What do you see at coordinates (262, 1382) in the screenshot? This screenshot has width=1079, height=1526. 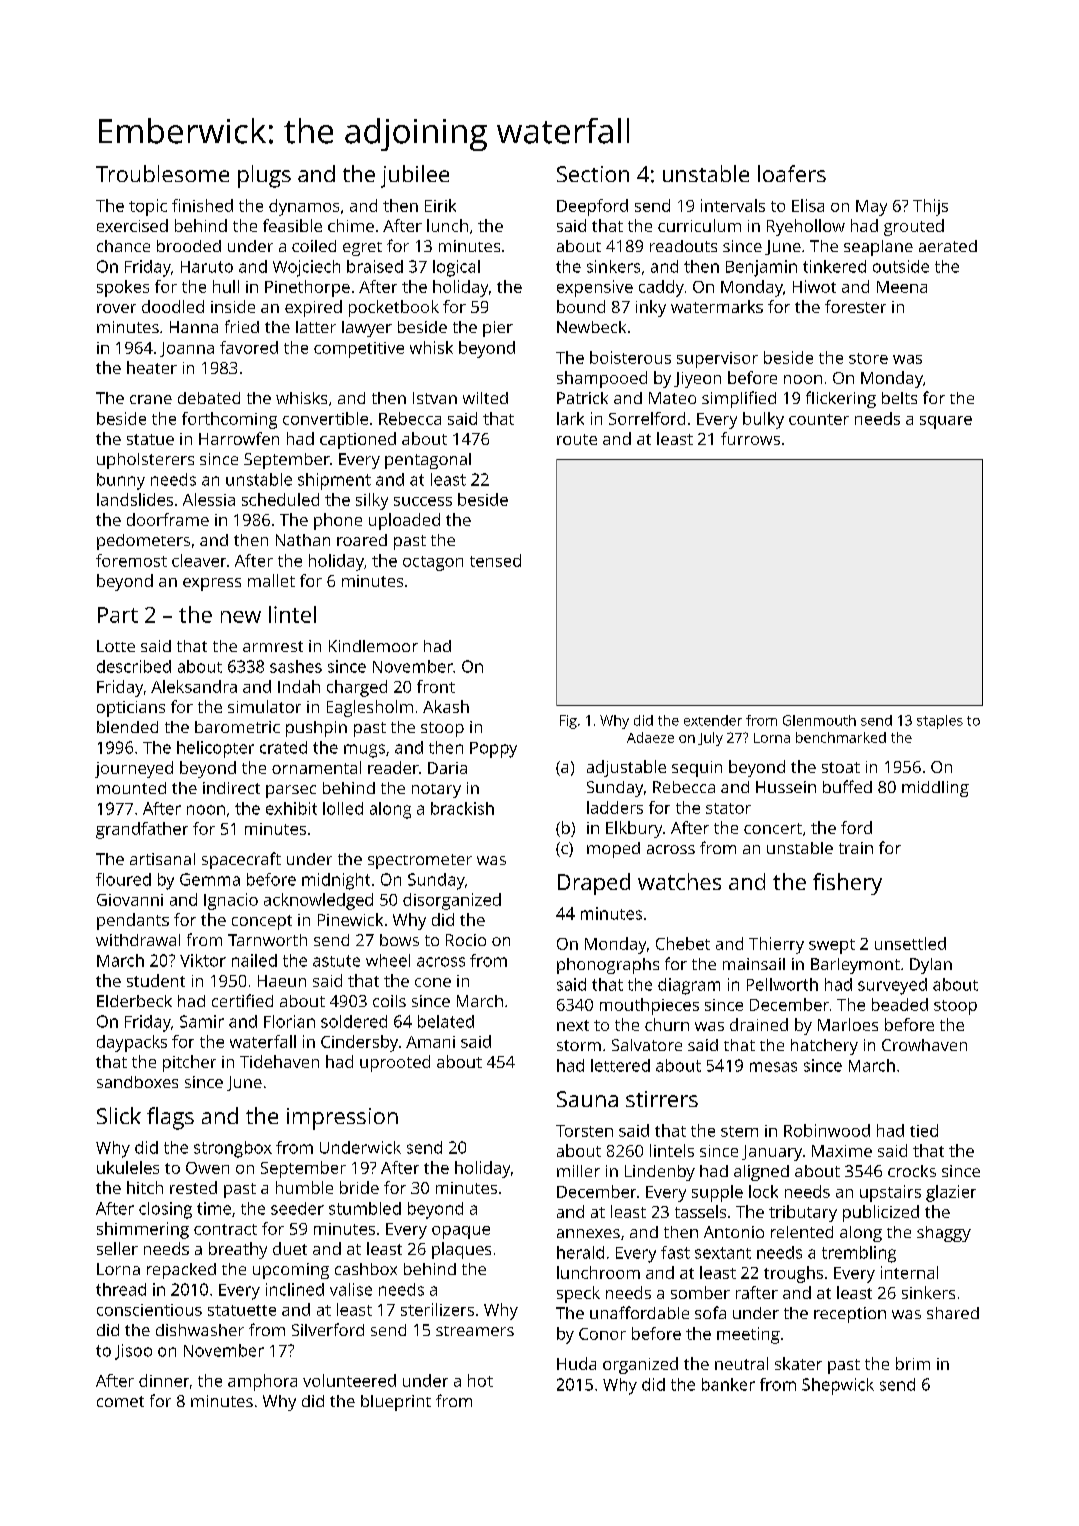 I see `amphora` at bounding box center [262, 1382].
